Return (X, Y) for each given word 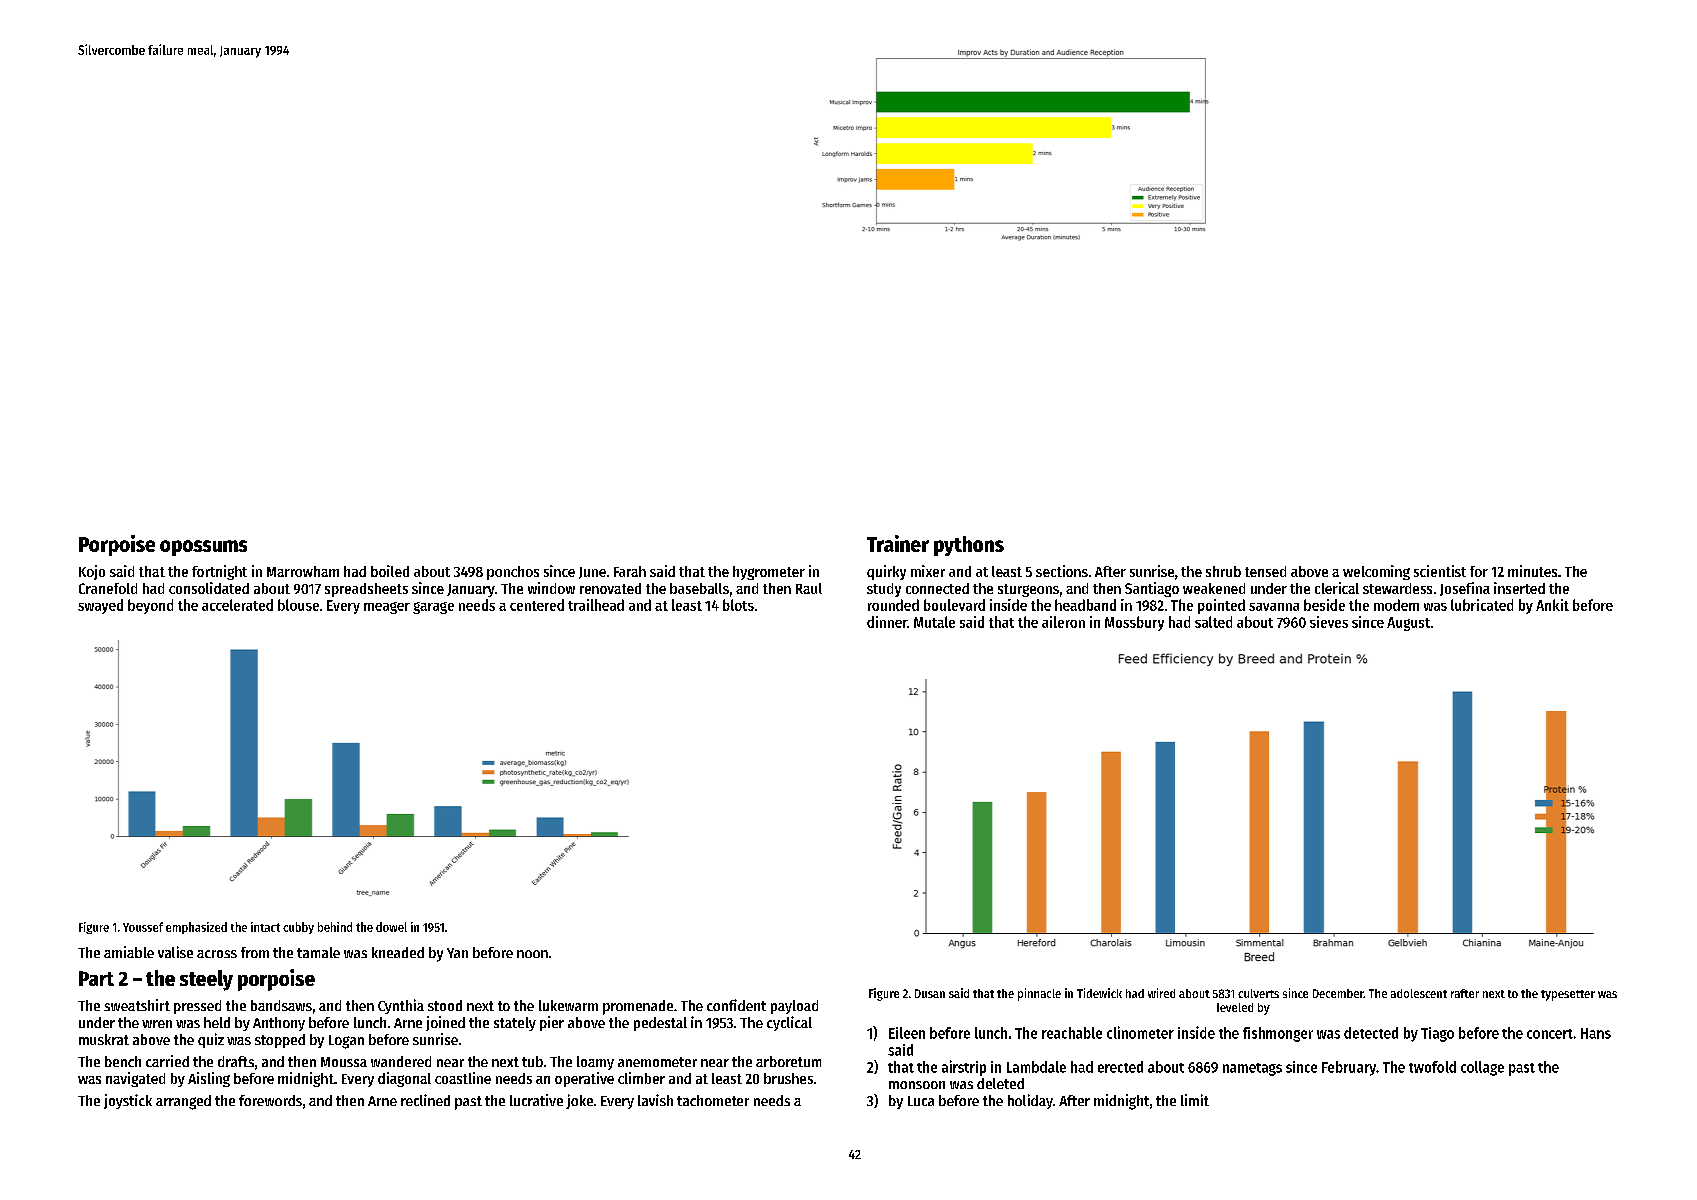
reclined (425, 1100)
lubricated (1482, 605)
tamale (318, 952)
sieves (1329, 622)
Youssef (143, 927)
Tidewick (1099, 993)
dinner (887, 622)
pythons (969, 546)
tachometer (713, 1100)
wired (1161, 993)
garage (433, 608)
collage (1482, 1068)
